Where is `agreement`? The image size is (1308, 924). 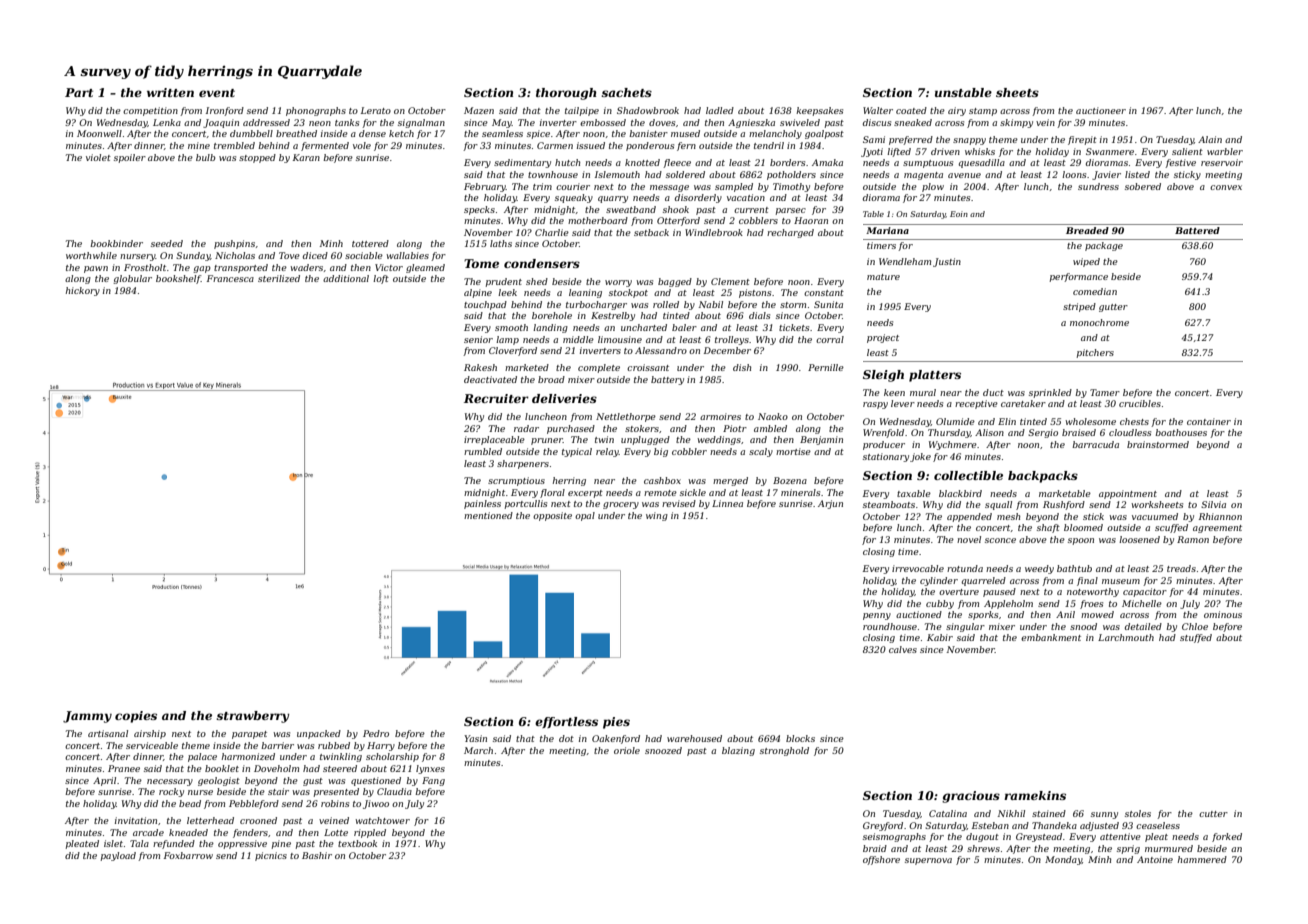
agreement is located at coordinates (1217, 529).
